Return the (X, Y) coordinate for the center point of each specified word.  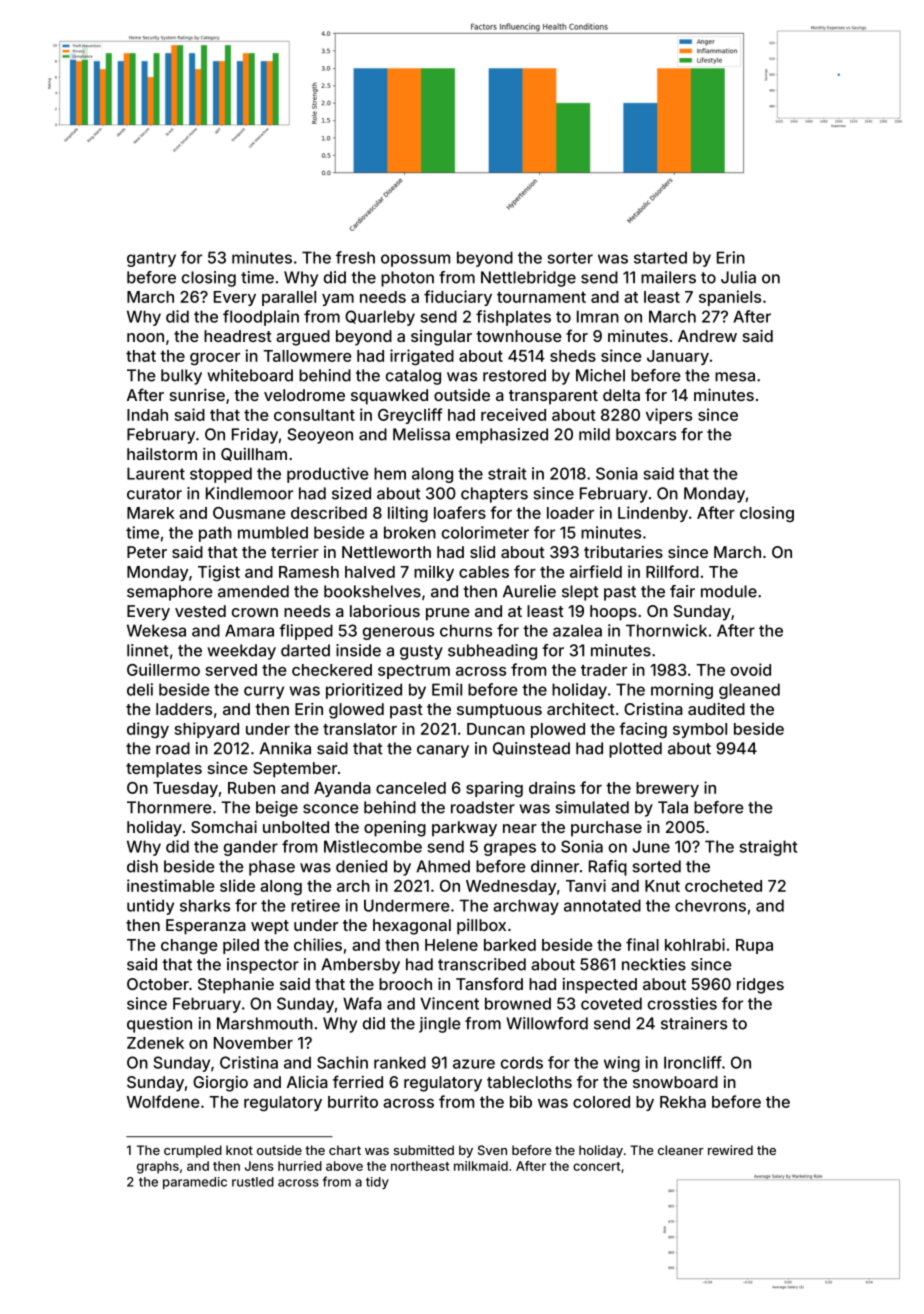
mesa (735, 377)
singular (441, 338)
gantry (151, 259)
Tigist (219, 573)
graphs (158, 1167)
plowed (558, 730)
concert (597, 1166)
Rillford (672, 571)
